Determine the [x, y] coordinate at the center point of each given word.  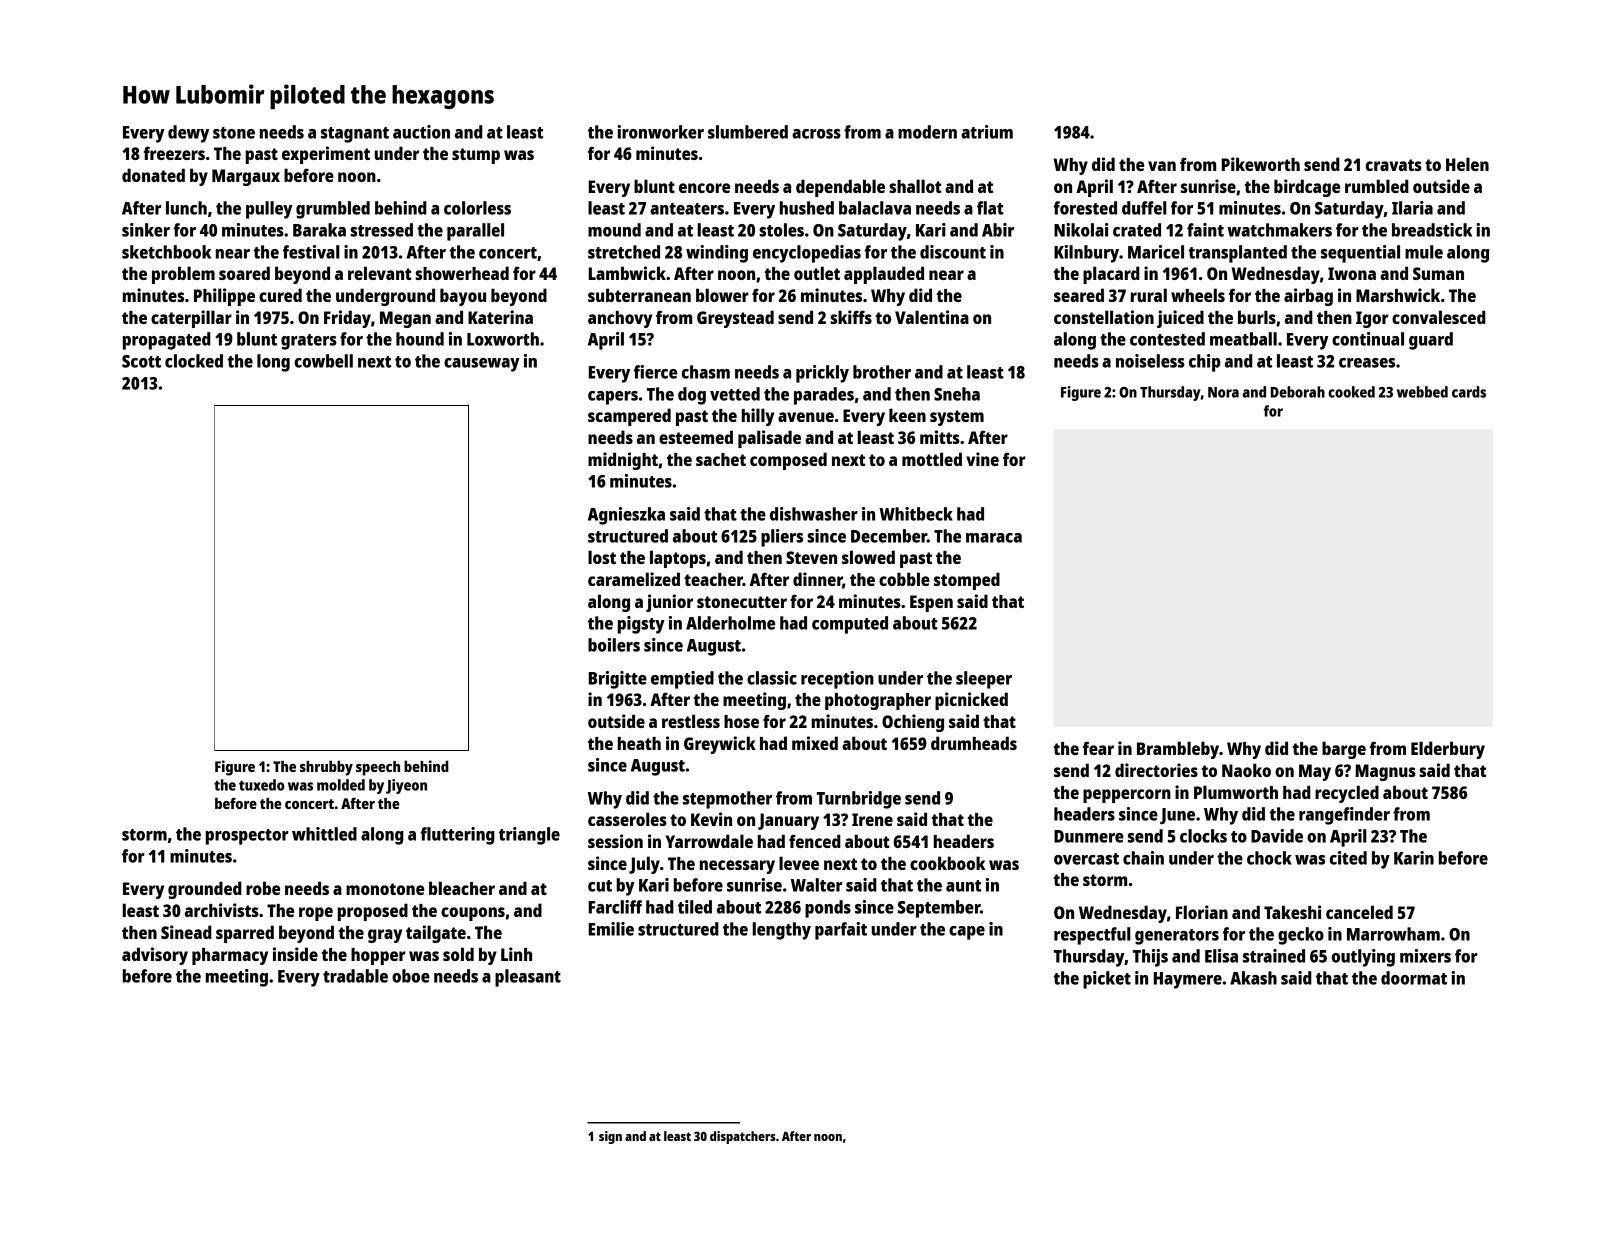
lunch [186, 208]
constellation [1104, 317]
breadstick [1432, 230]
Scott [141, 361]
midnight [623, 461]
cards [1469, 392]
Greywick [720, 745]
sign [610, 1137]
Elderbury [1448, 750]
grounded [205, 890]
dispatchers [743, 1137]
